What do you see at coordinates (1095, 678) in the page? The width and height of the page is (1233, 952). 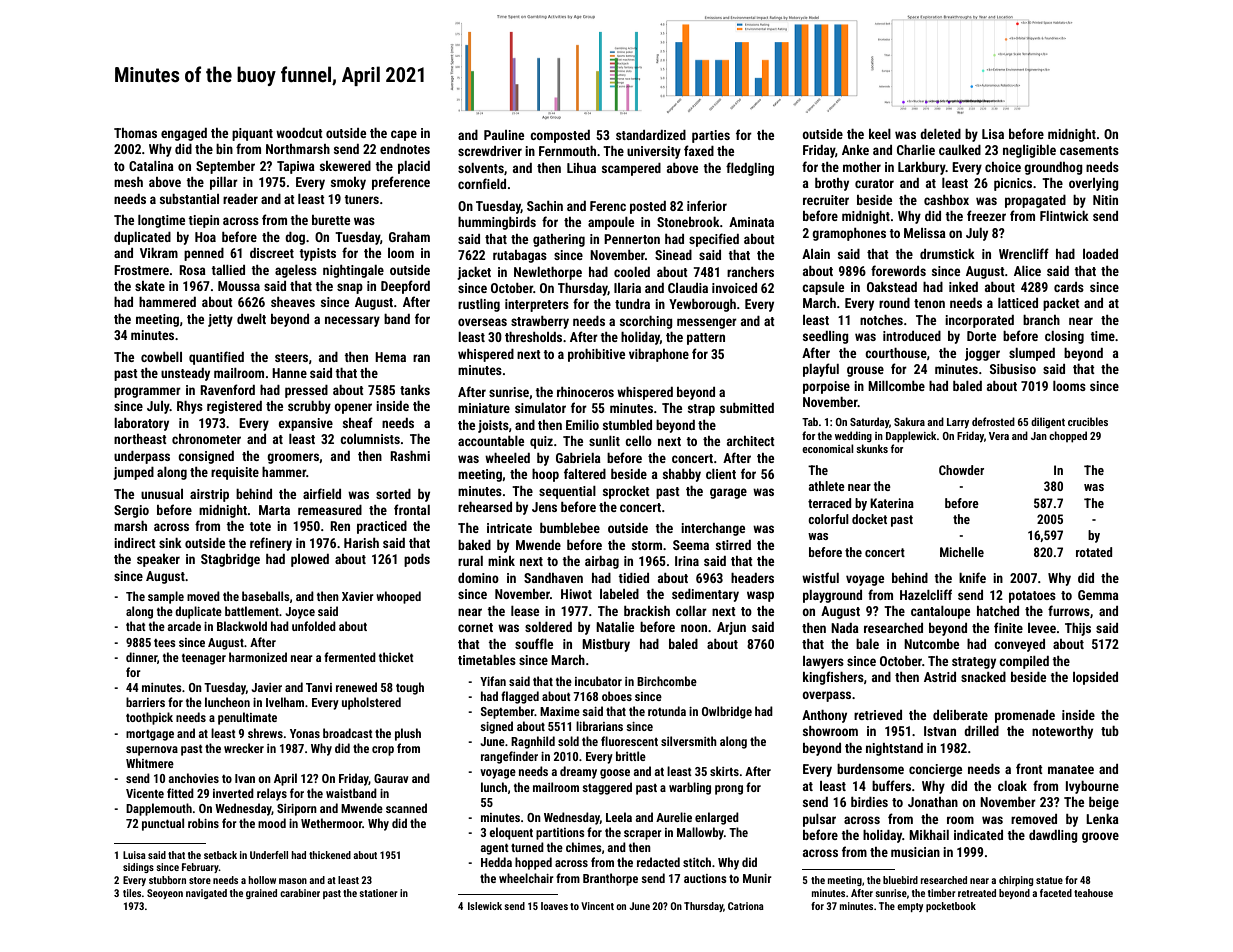 I see `lopsided` at bounding box center [1095, 678].
